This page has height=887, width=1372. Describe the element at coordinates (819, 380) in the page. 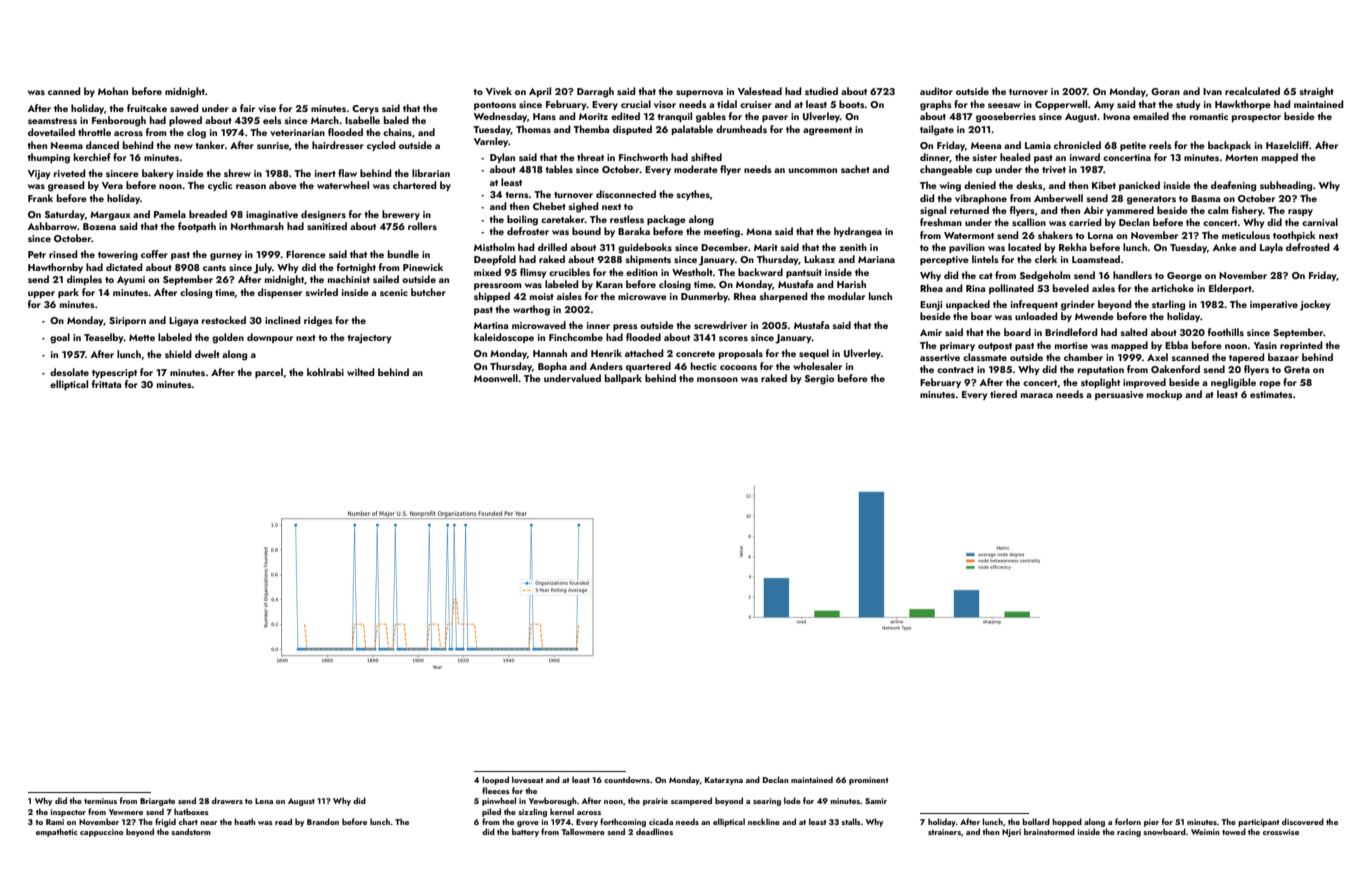

I see `Sergio` at that location.
